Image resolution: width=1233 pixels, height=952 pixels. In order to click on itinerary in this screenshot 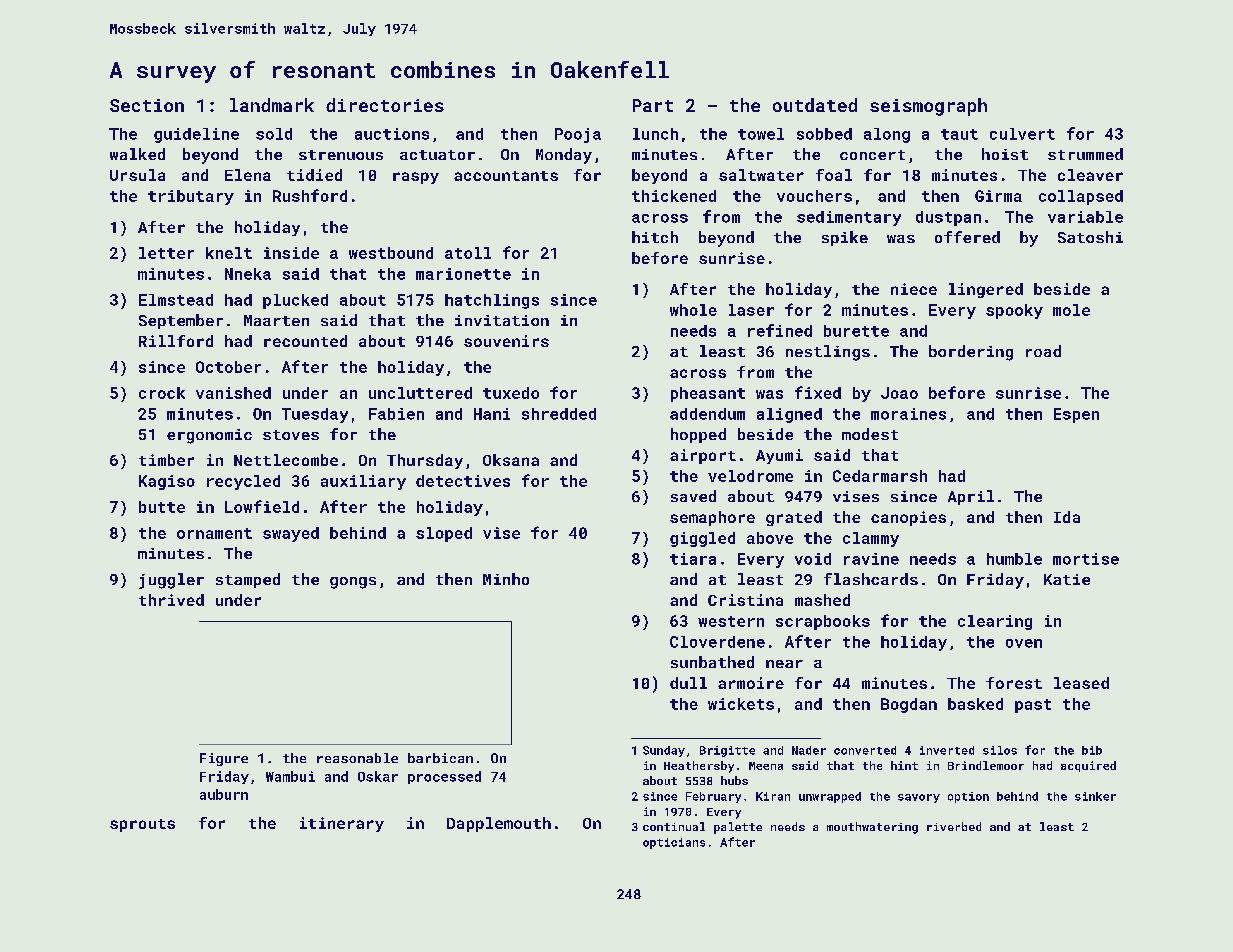, I will do `click(342, 824)`.
